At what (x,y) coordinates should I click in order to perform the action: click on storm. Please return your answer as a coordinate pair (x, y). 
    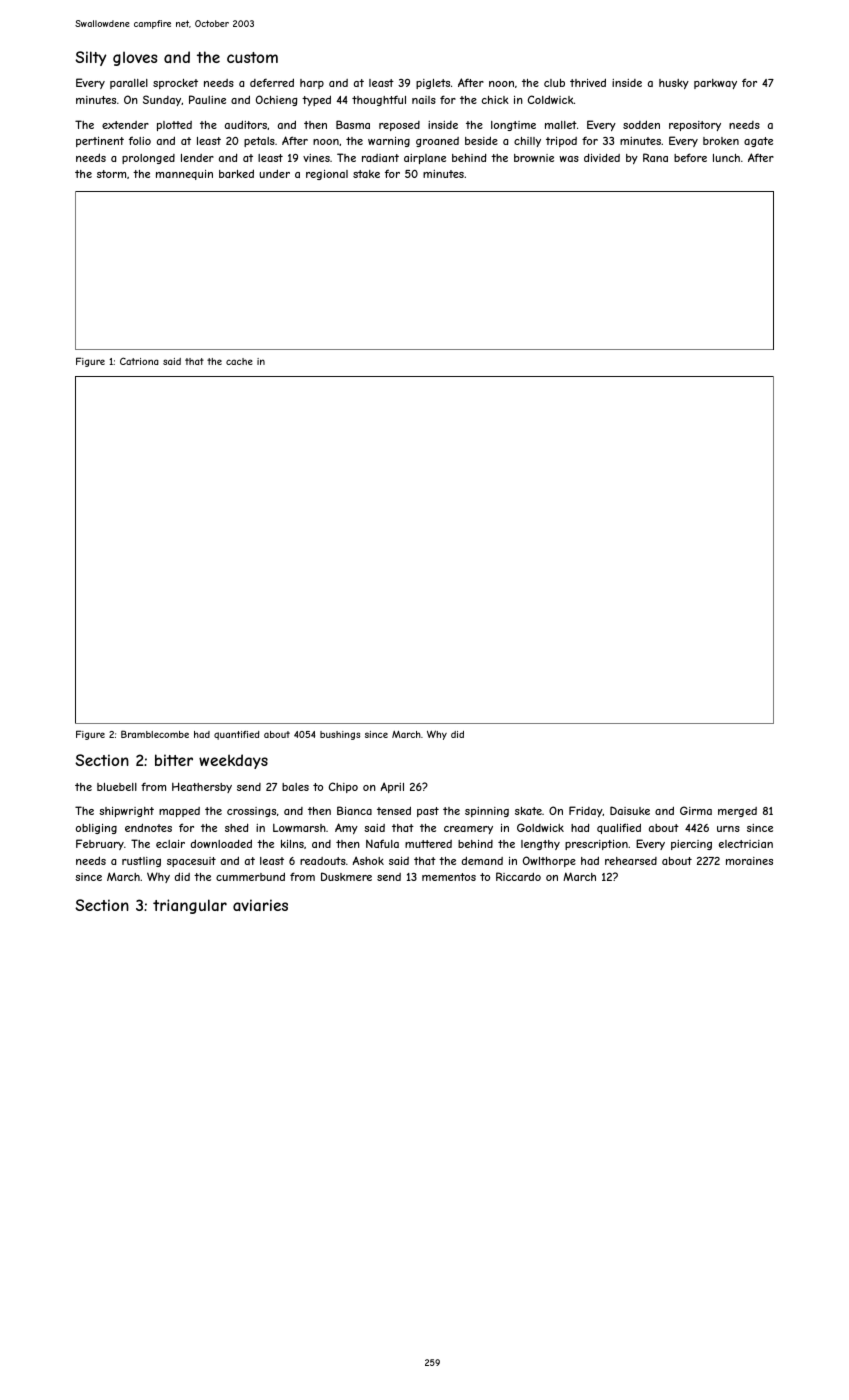
    Looking at the image, I should click on (111, 174).
